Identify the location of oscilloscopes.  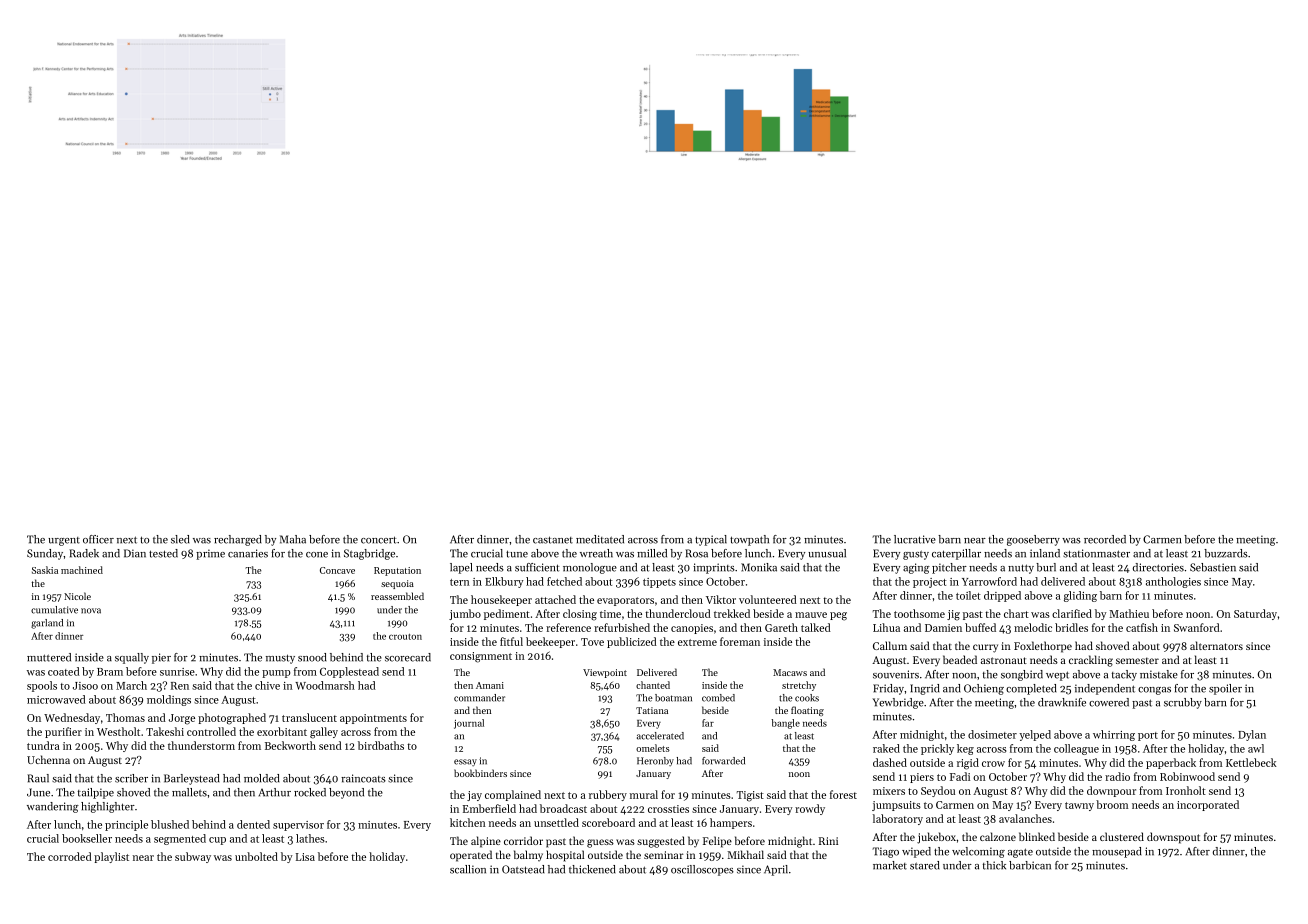
(702, 870).
